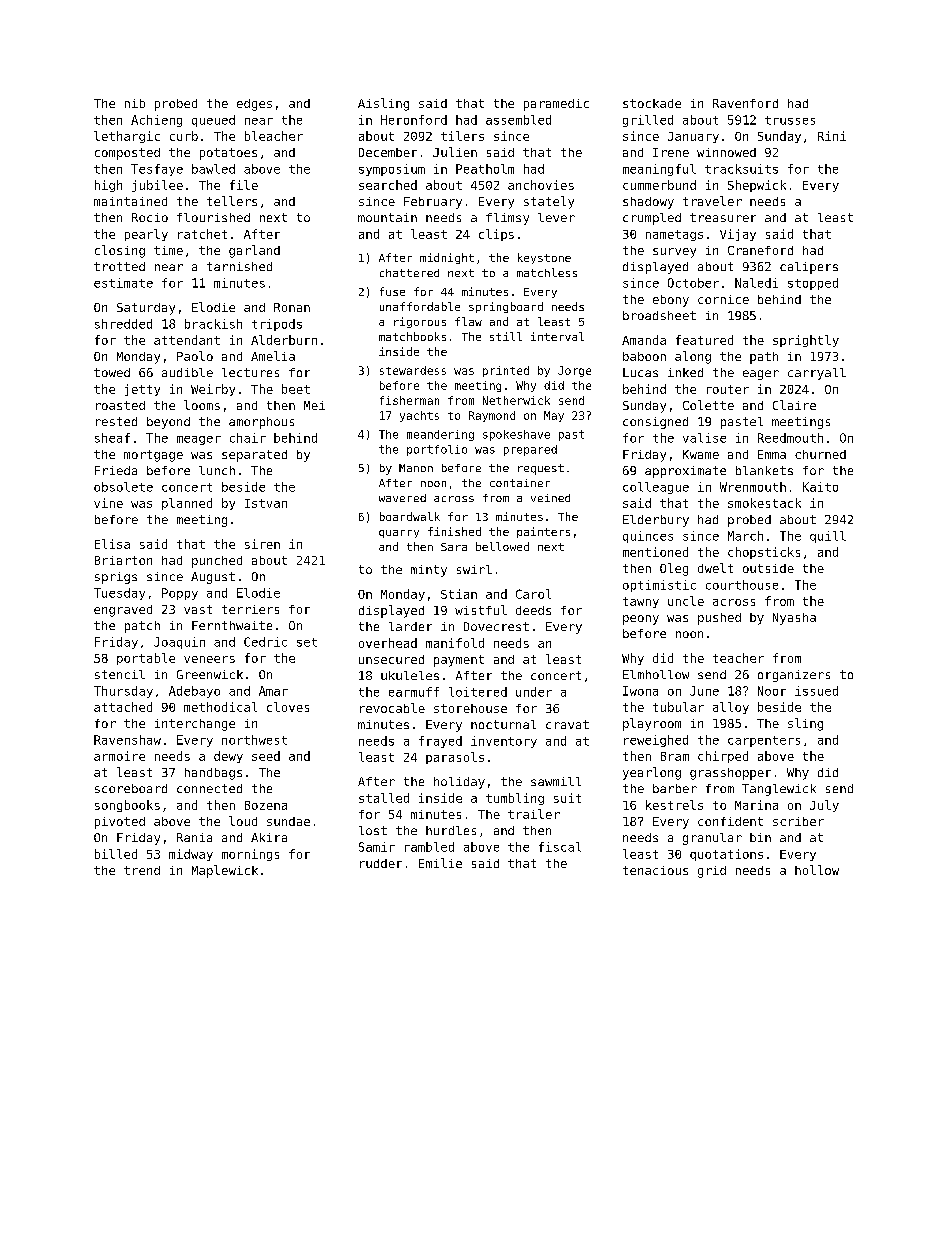 The image size is (952, 1233). I want to click on matchless, so click(547, 272).
